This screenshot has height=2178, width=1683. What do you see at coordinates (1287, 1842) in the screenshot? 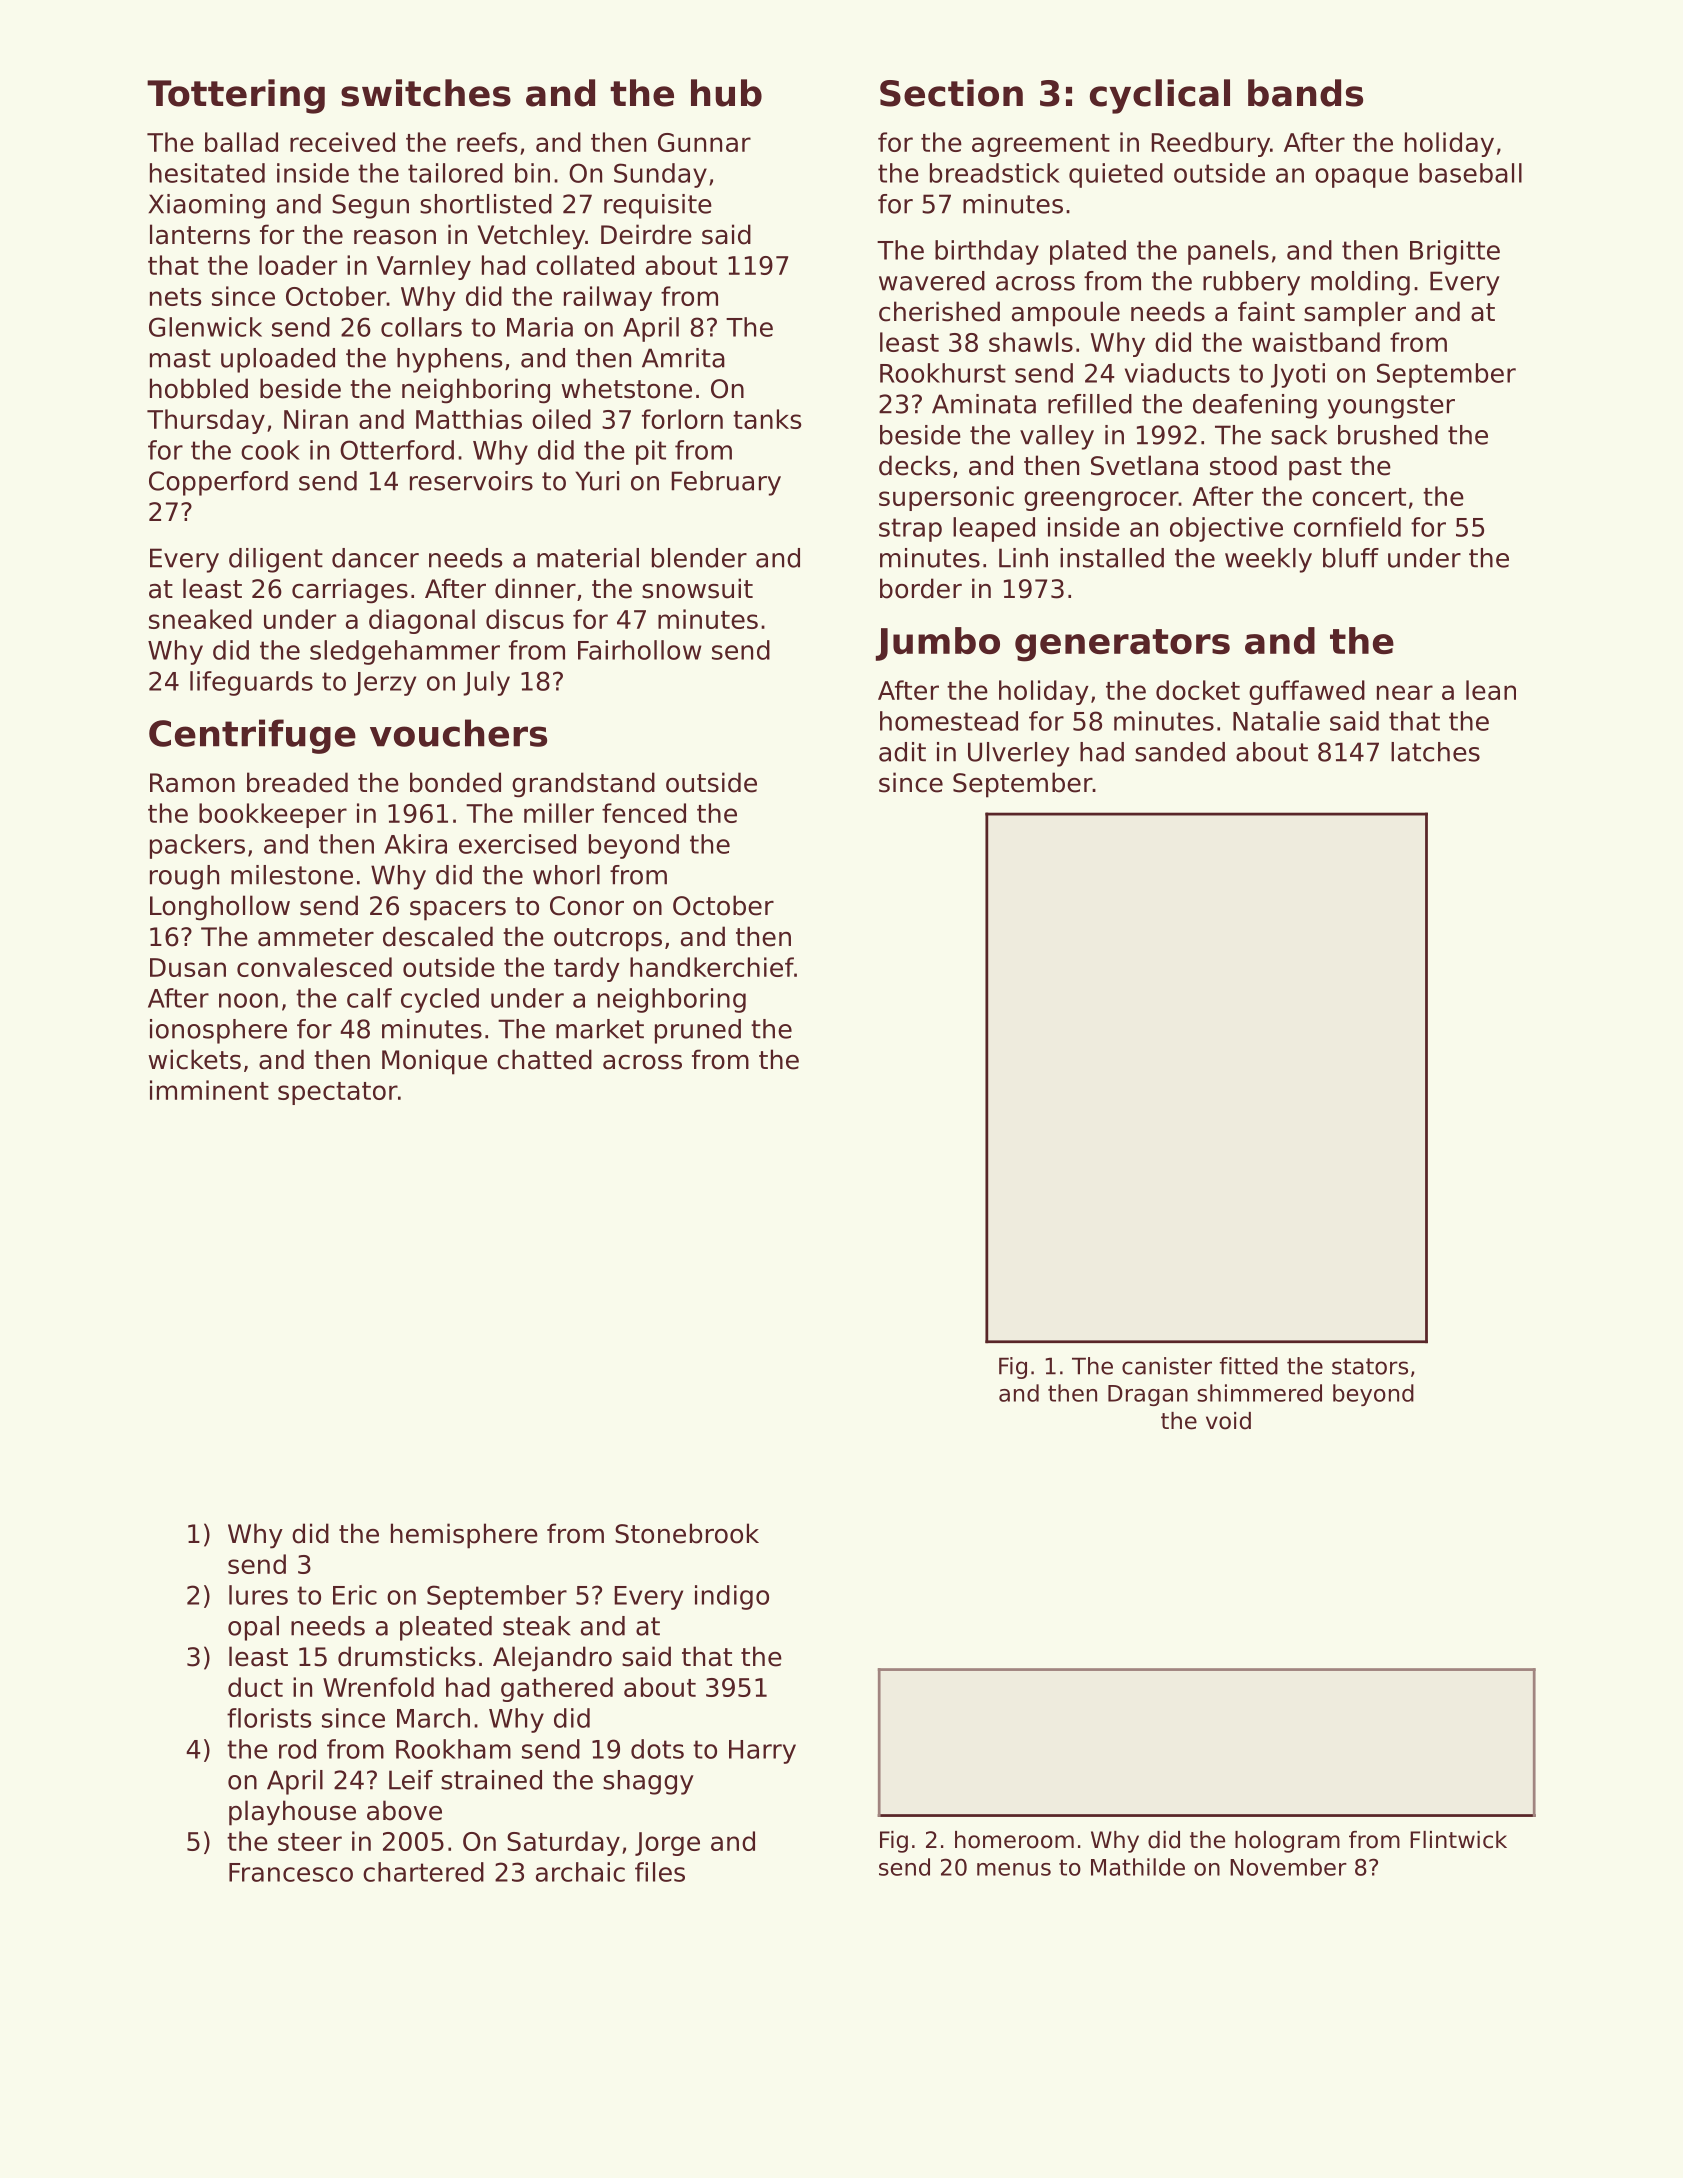
I see `hologram` at bounding box center [1287, 1842].
